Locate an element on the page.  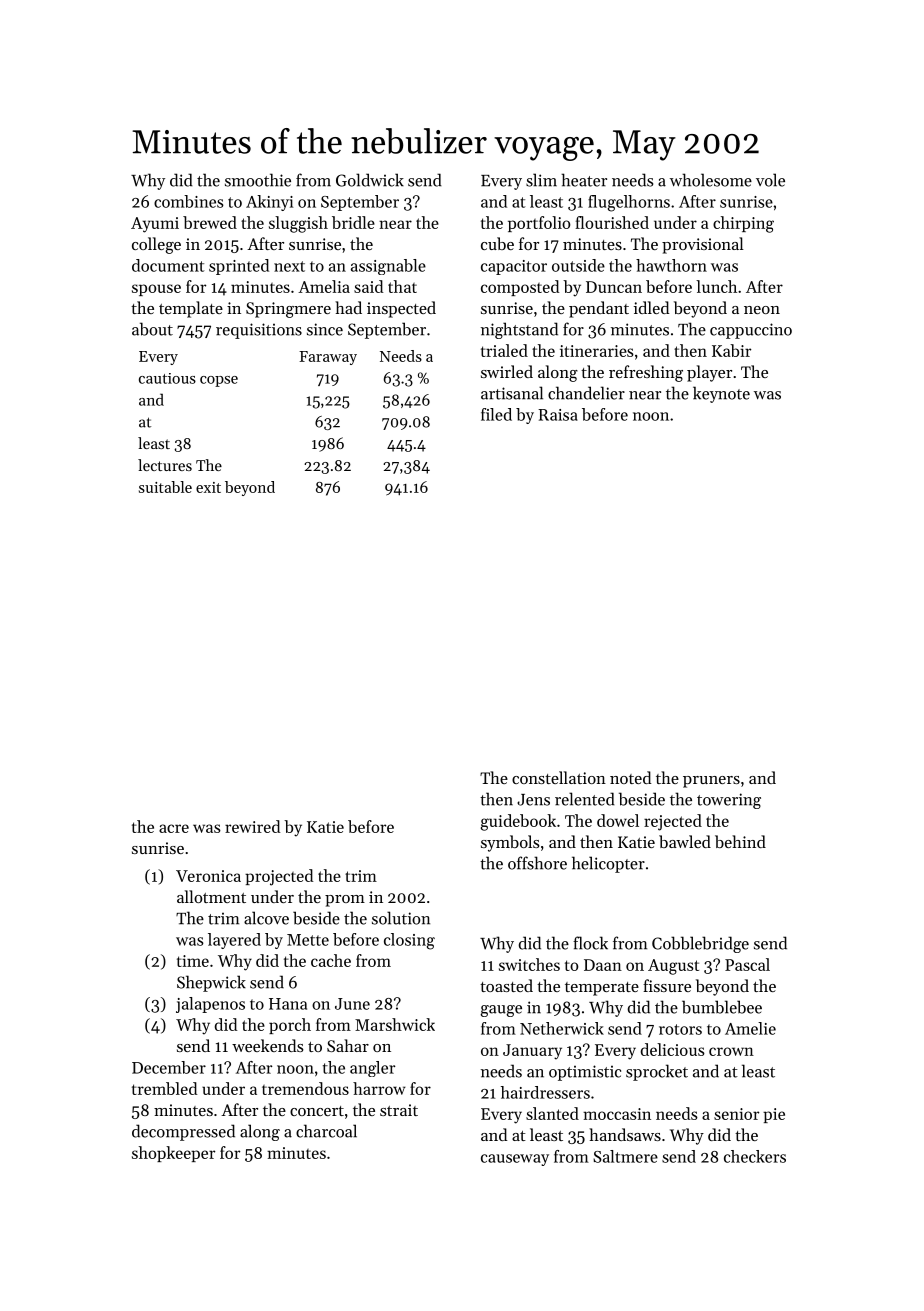
filed is located at coordinates (496, 414).
